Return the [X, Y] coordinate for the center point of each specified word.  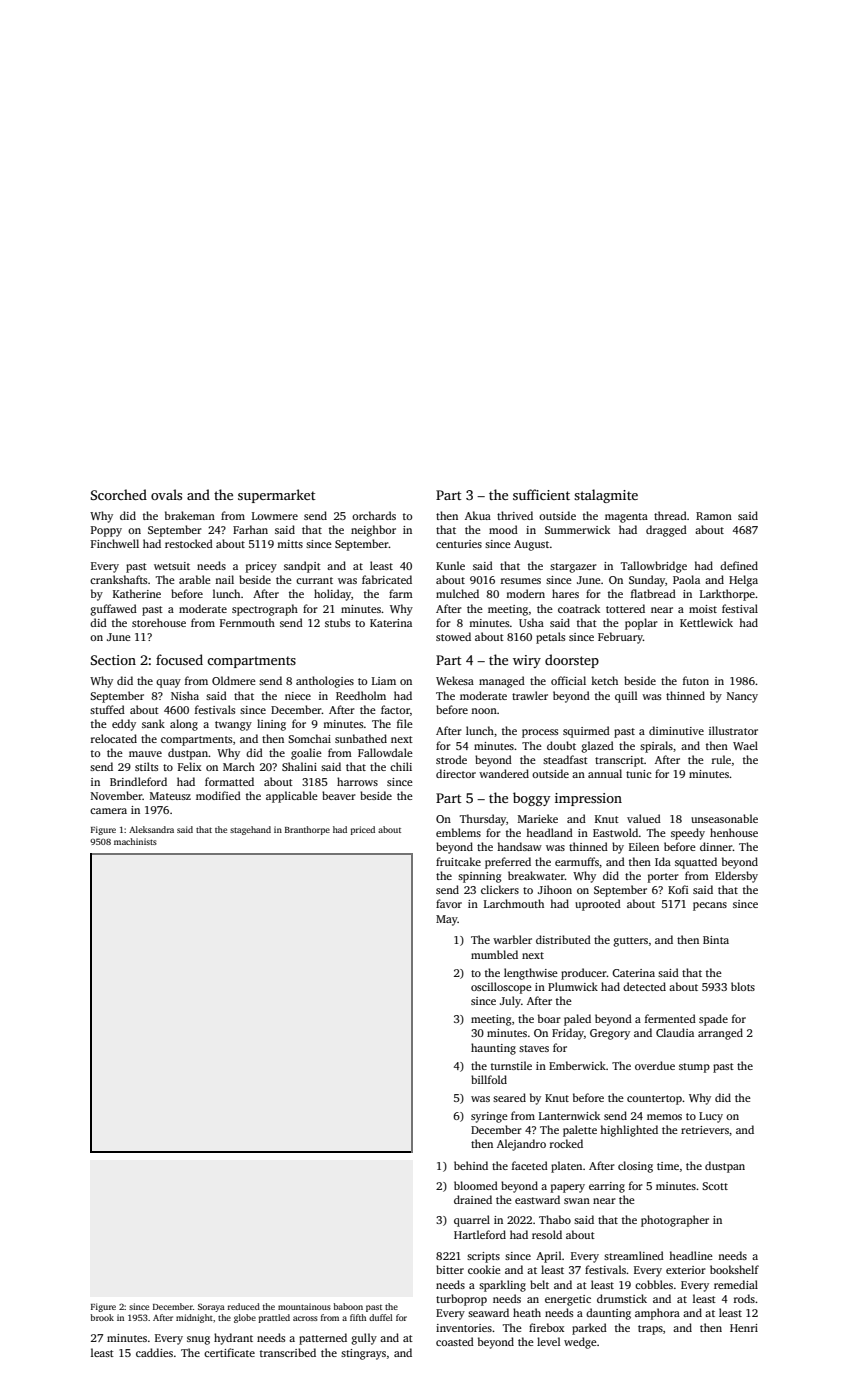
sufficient [541, 494]
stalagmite [606, 496]
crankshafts [118, 579]
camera [108, 811]
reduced [244, 1306]
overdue [655, 1065]
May [447, 920]
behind [471, 1165]
